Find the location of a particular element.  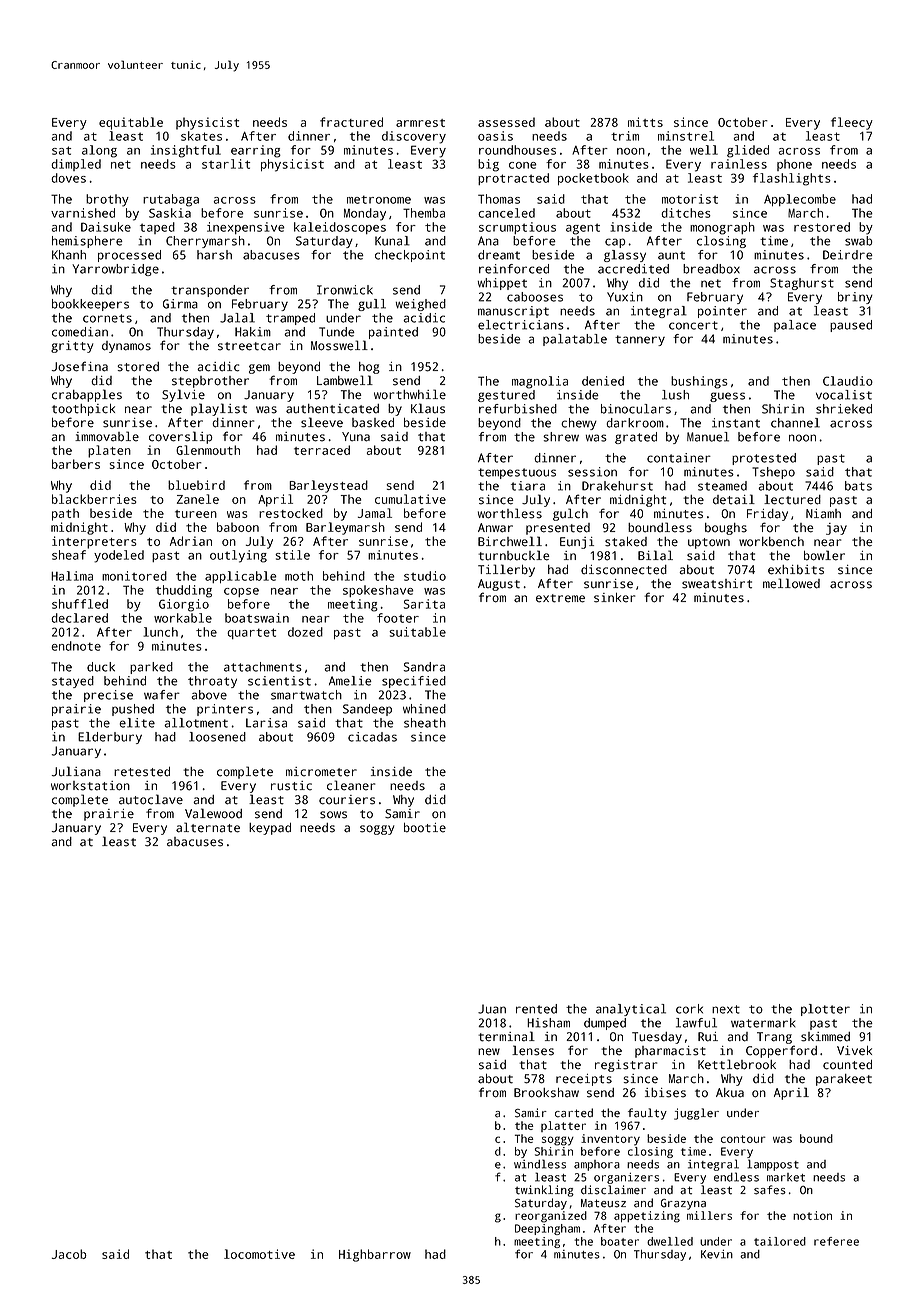

gritty is located at coordinates (72, 347).
